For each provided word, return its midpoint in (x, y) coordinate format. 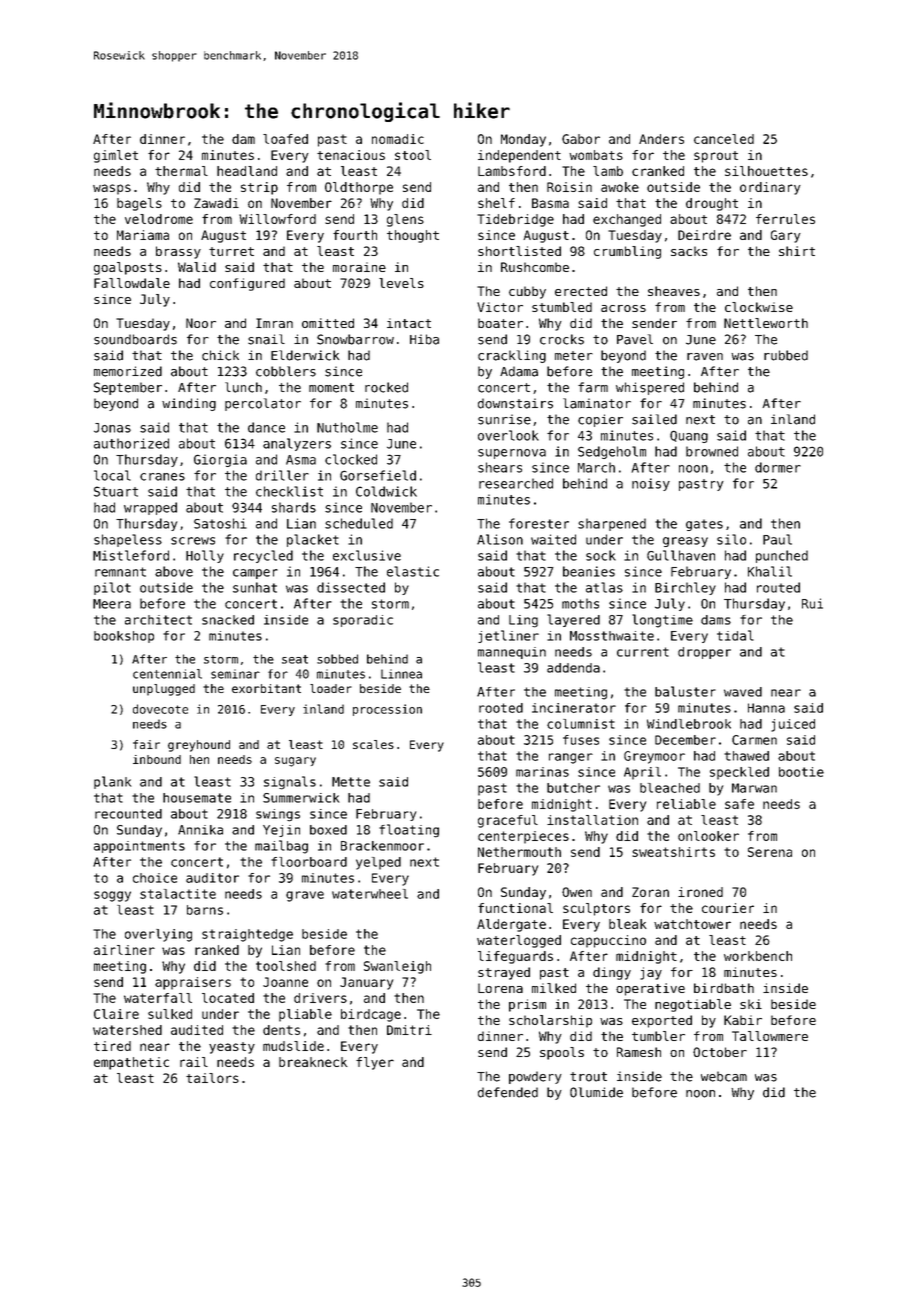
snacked (228, 620)
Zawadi (216, 203)
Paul (777, 539)
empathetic (131, 1063)
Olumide (596, 1092)
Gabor (581, 139)
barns (205, 910)
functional (515, 908)
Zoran (650, 892)
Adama (519, 371)
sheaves (674, 291)
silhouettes (766, 171)
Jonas (112, 428)
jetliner (508, 636)
